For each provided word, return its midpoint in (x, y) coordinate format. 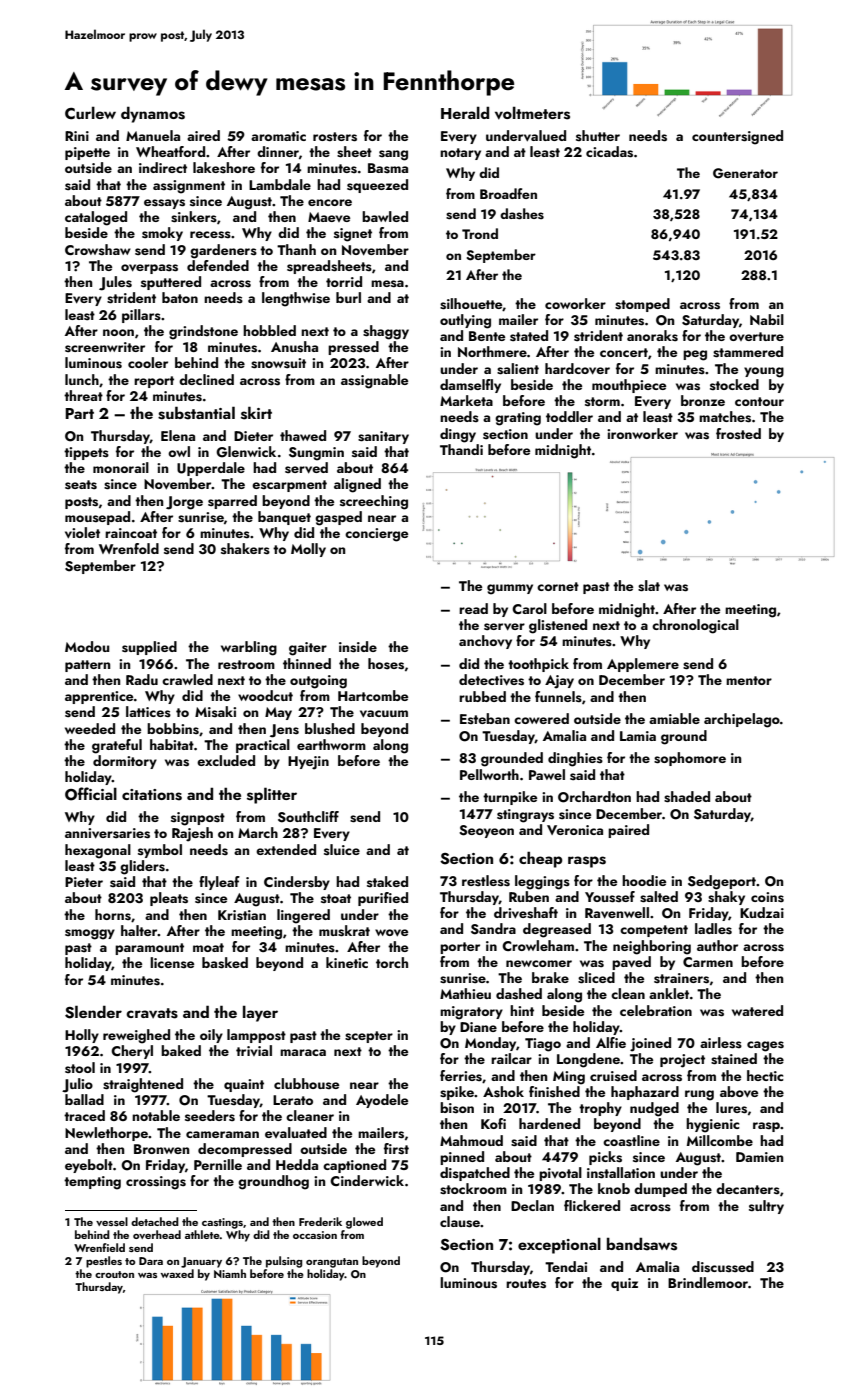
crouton (114, 1274)
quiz (624, 1284)
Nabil (767, 319)
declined (206, 379)
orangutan (332, 1263)
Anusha (294, 347)
